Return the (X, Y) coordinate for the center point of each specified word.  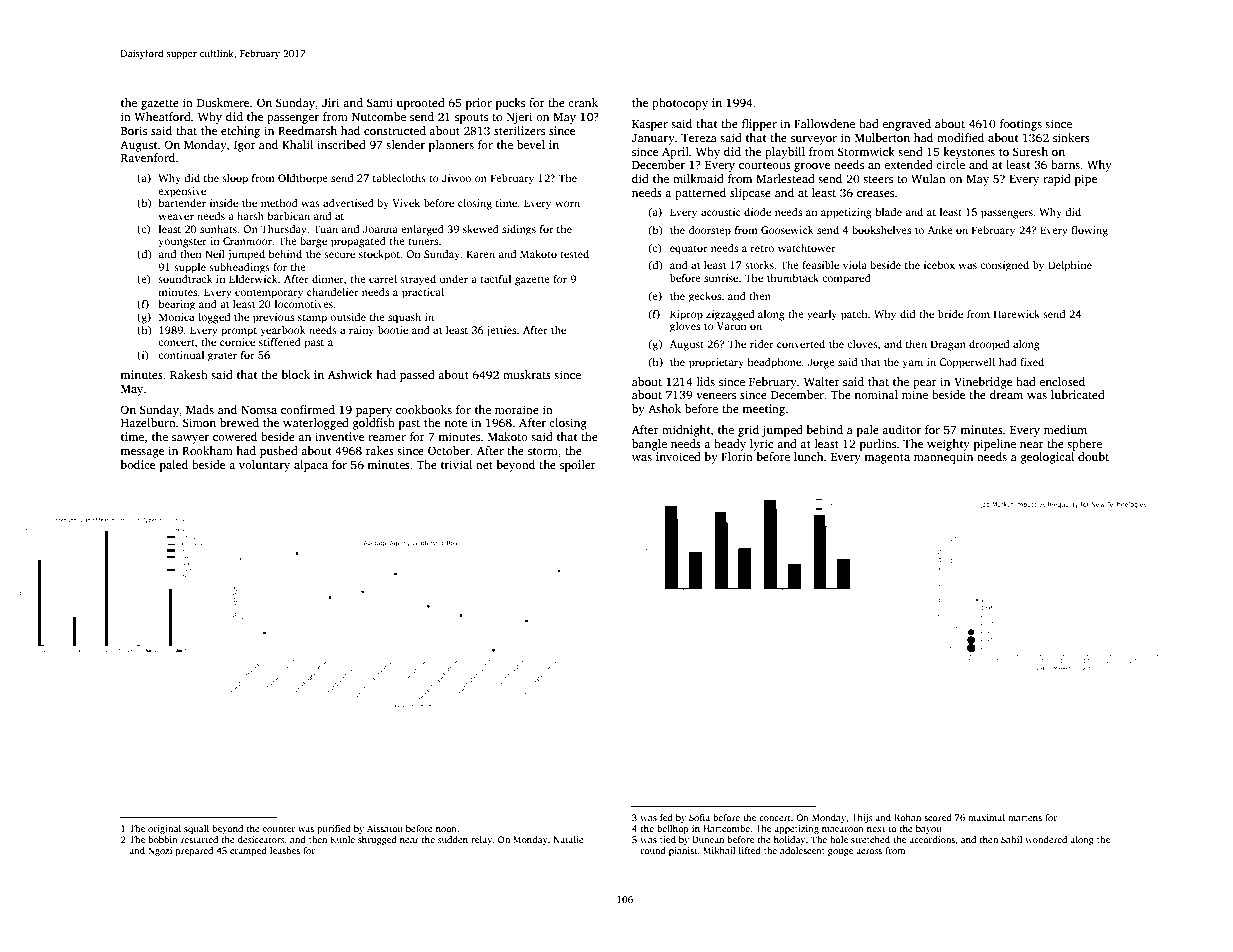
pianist (683, 851)
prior (479, 104)
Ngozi (160, 851)
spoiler (578, 466)
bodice (137, 464)
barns (1065, 164)
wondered (1046, 839)
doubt (1093, 456)
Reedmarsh (307, 130)
